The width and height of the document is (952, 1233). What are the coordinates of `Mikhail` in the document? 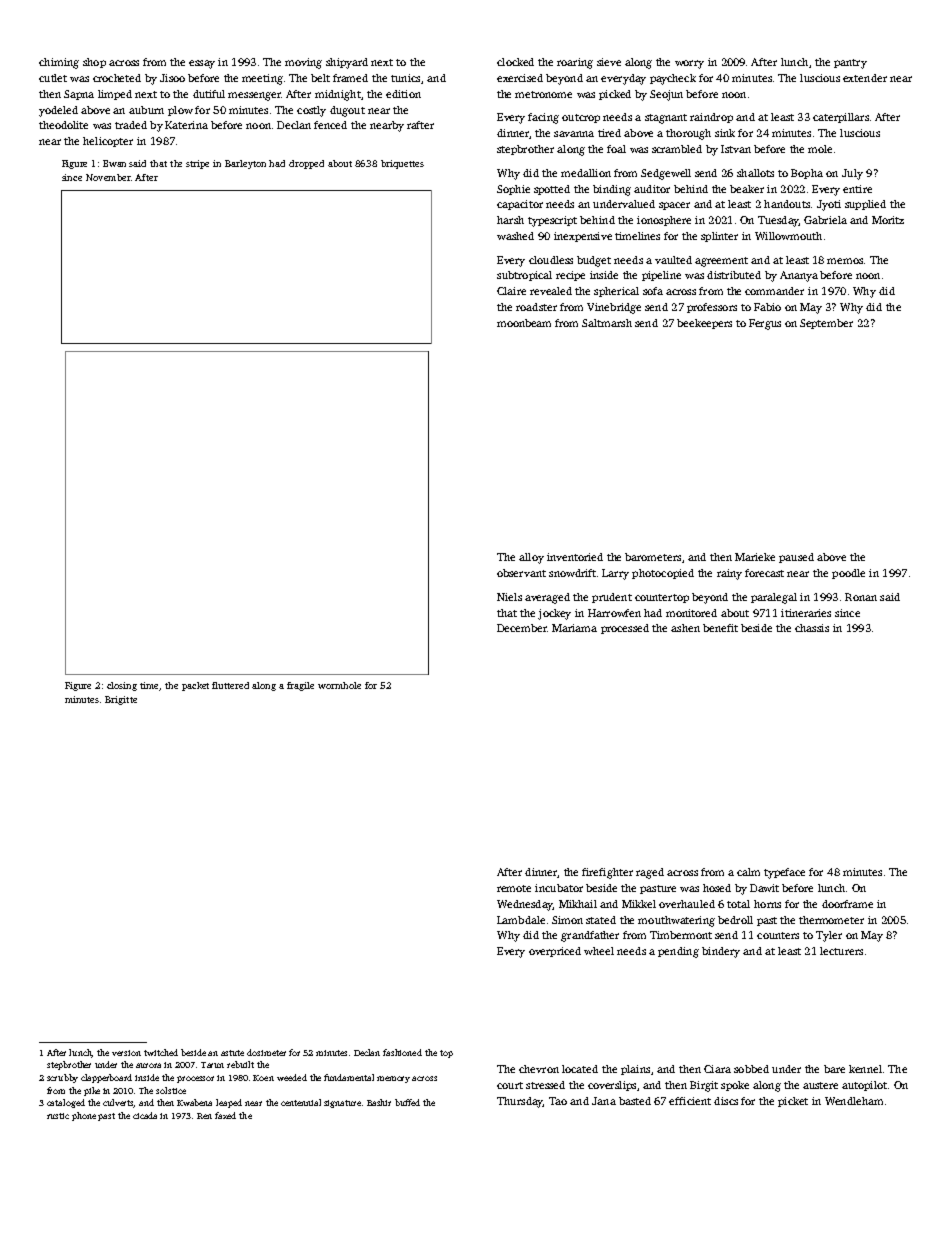 It's located at (578, 904).
